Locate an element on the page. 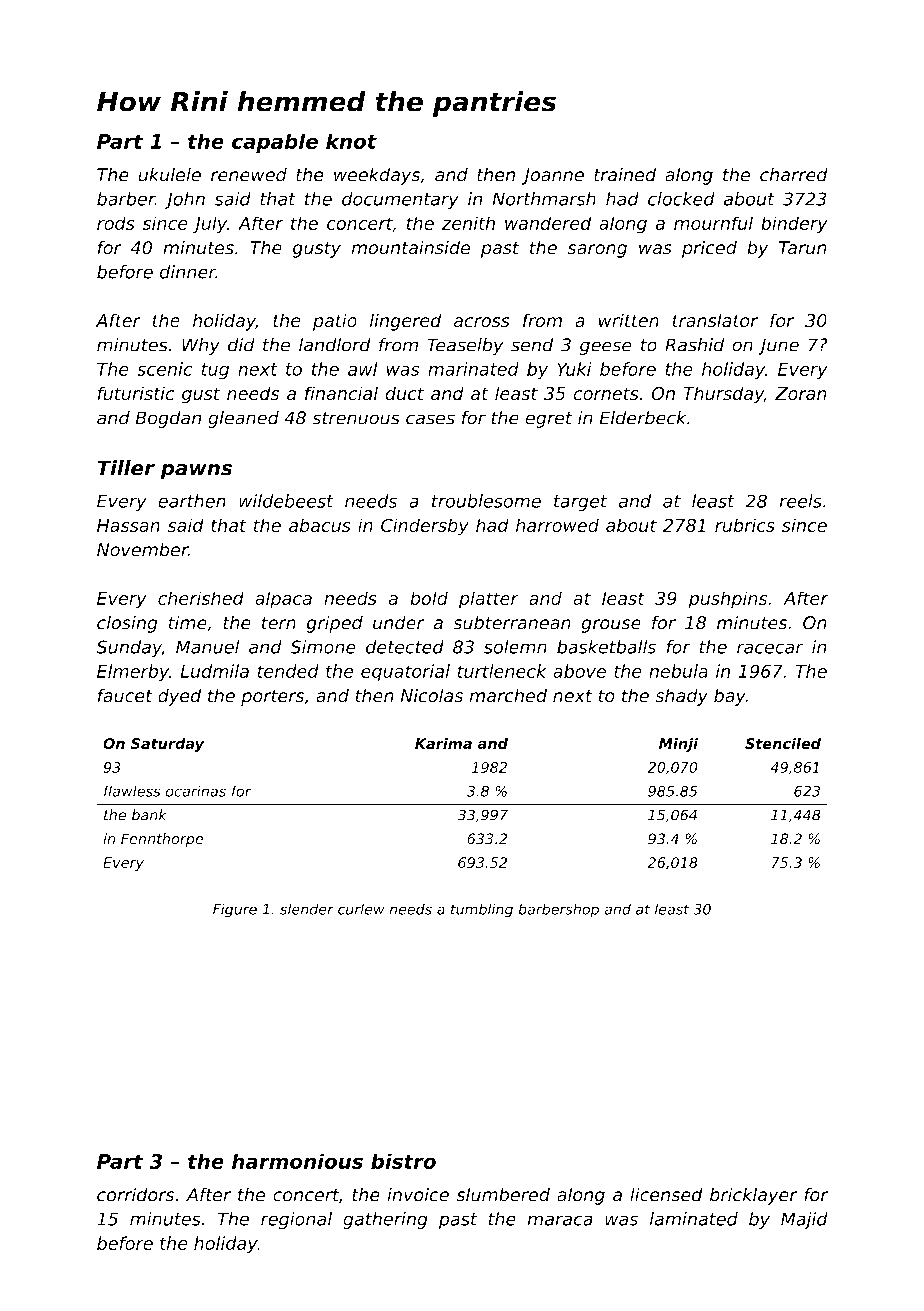 The height and width of the image is (1311, 924). Stenciled is located at coordinates (783, 743).
